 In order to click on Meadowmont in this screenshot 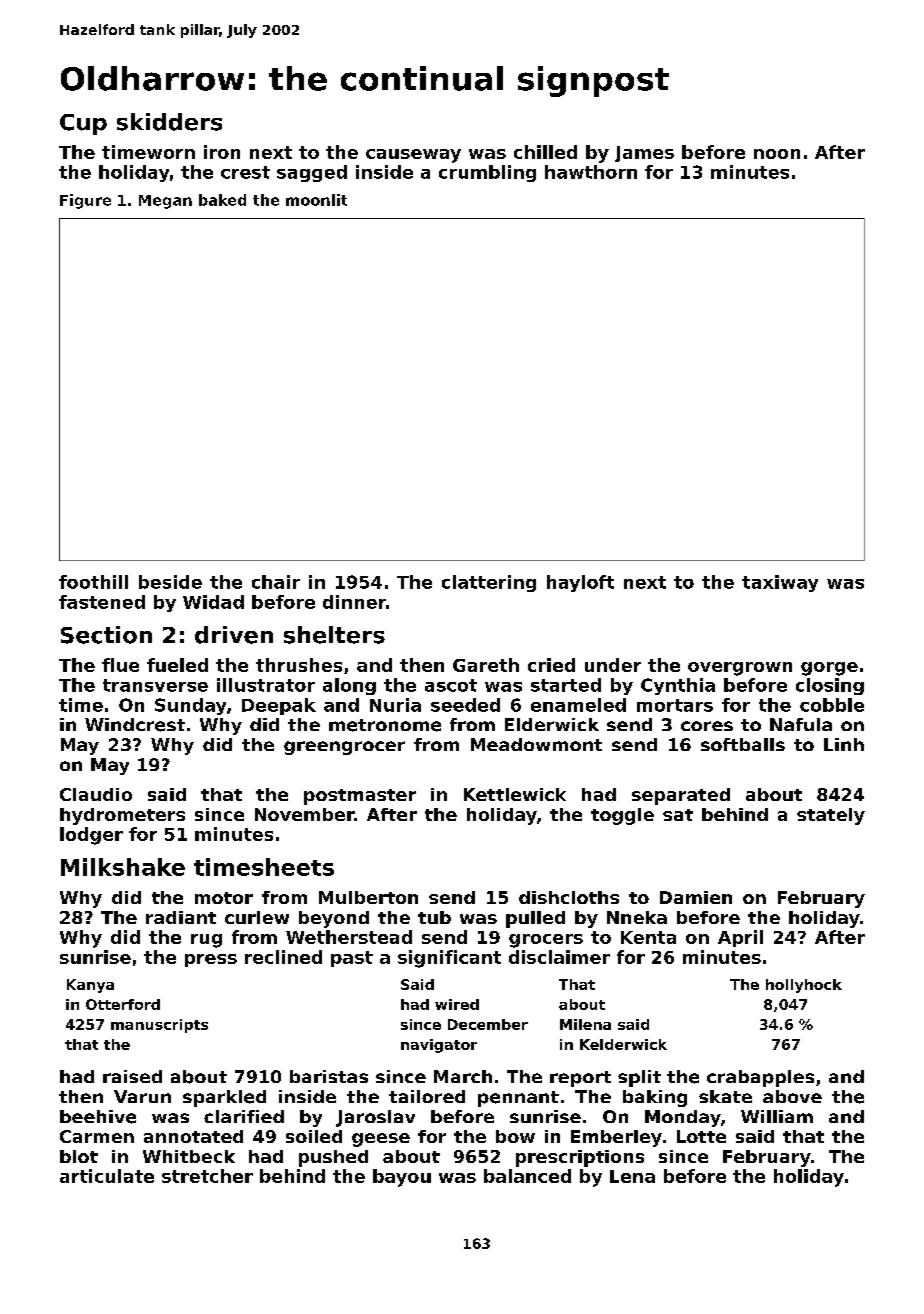, I will do `click(536, 744)`.
